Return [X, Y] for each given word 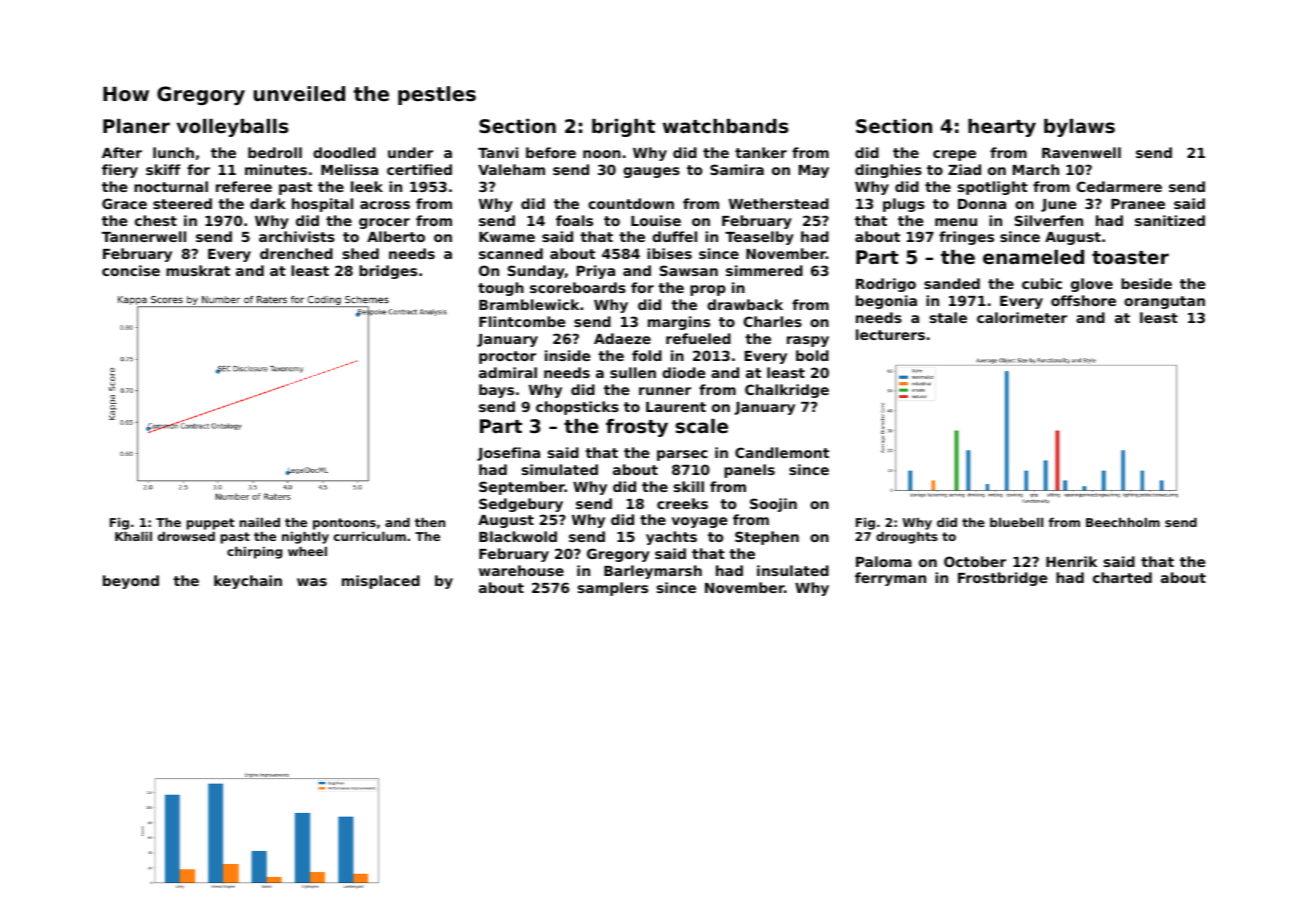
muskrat [198, 270]
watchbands [725, 126]
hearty [1002, 128]
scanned [511, 253]
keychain [248, 582]
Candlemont [782, 452]
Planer [136, 126]
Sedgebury [521, 505]
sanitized [1170, 220]
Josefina [508, 454]
